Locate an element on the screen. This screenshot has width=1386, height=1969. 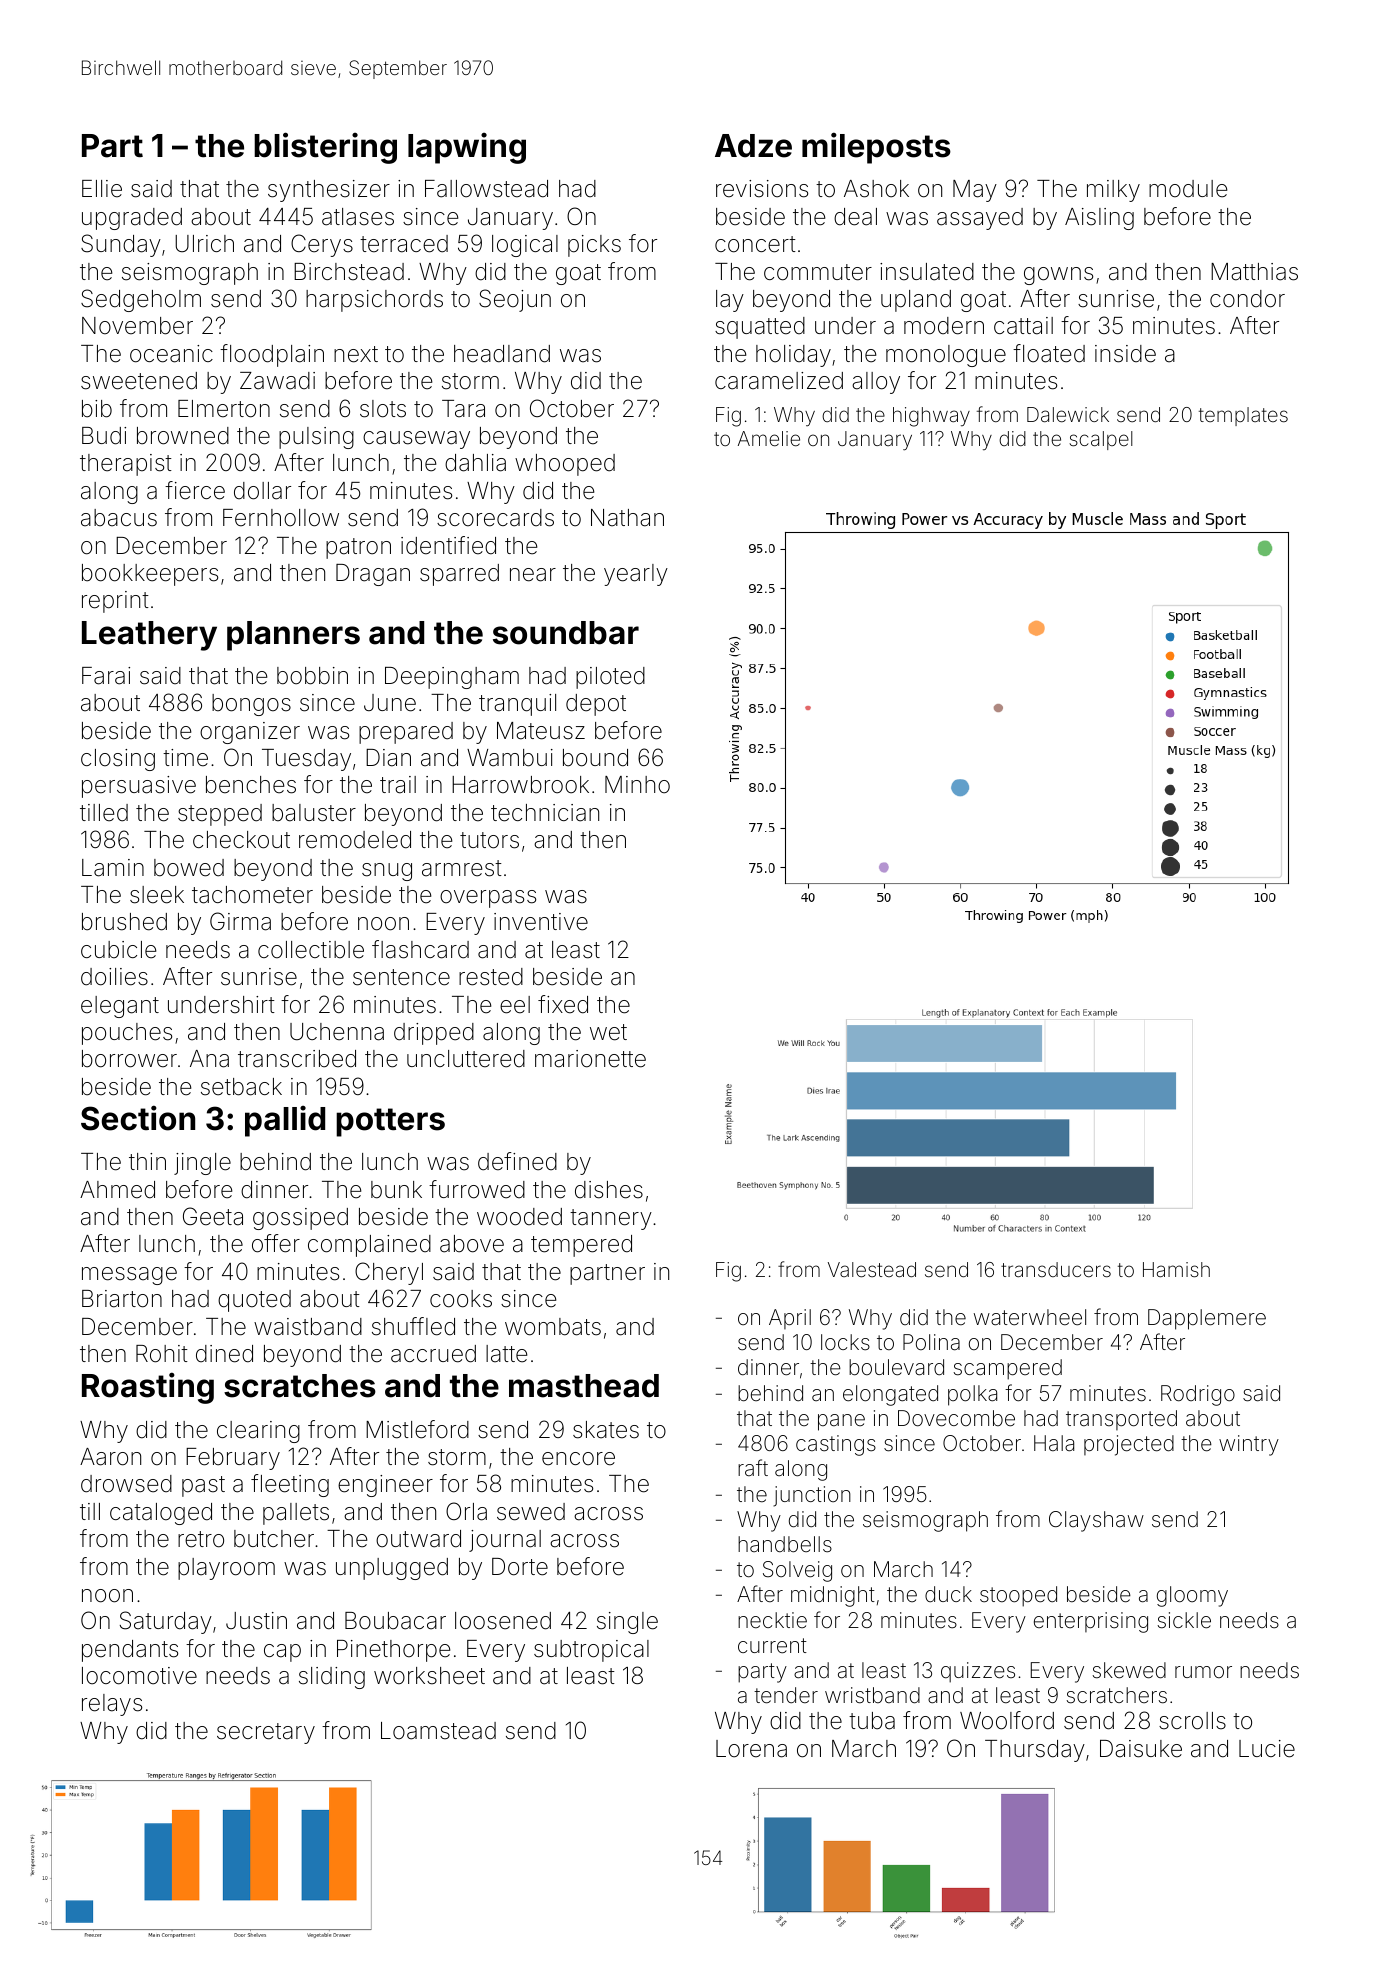
atlases is located at coordinates (358, 217).
